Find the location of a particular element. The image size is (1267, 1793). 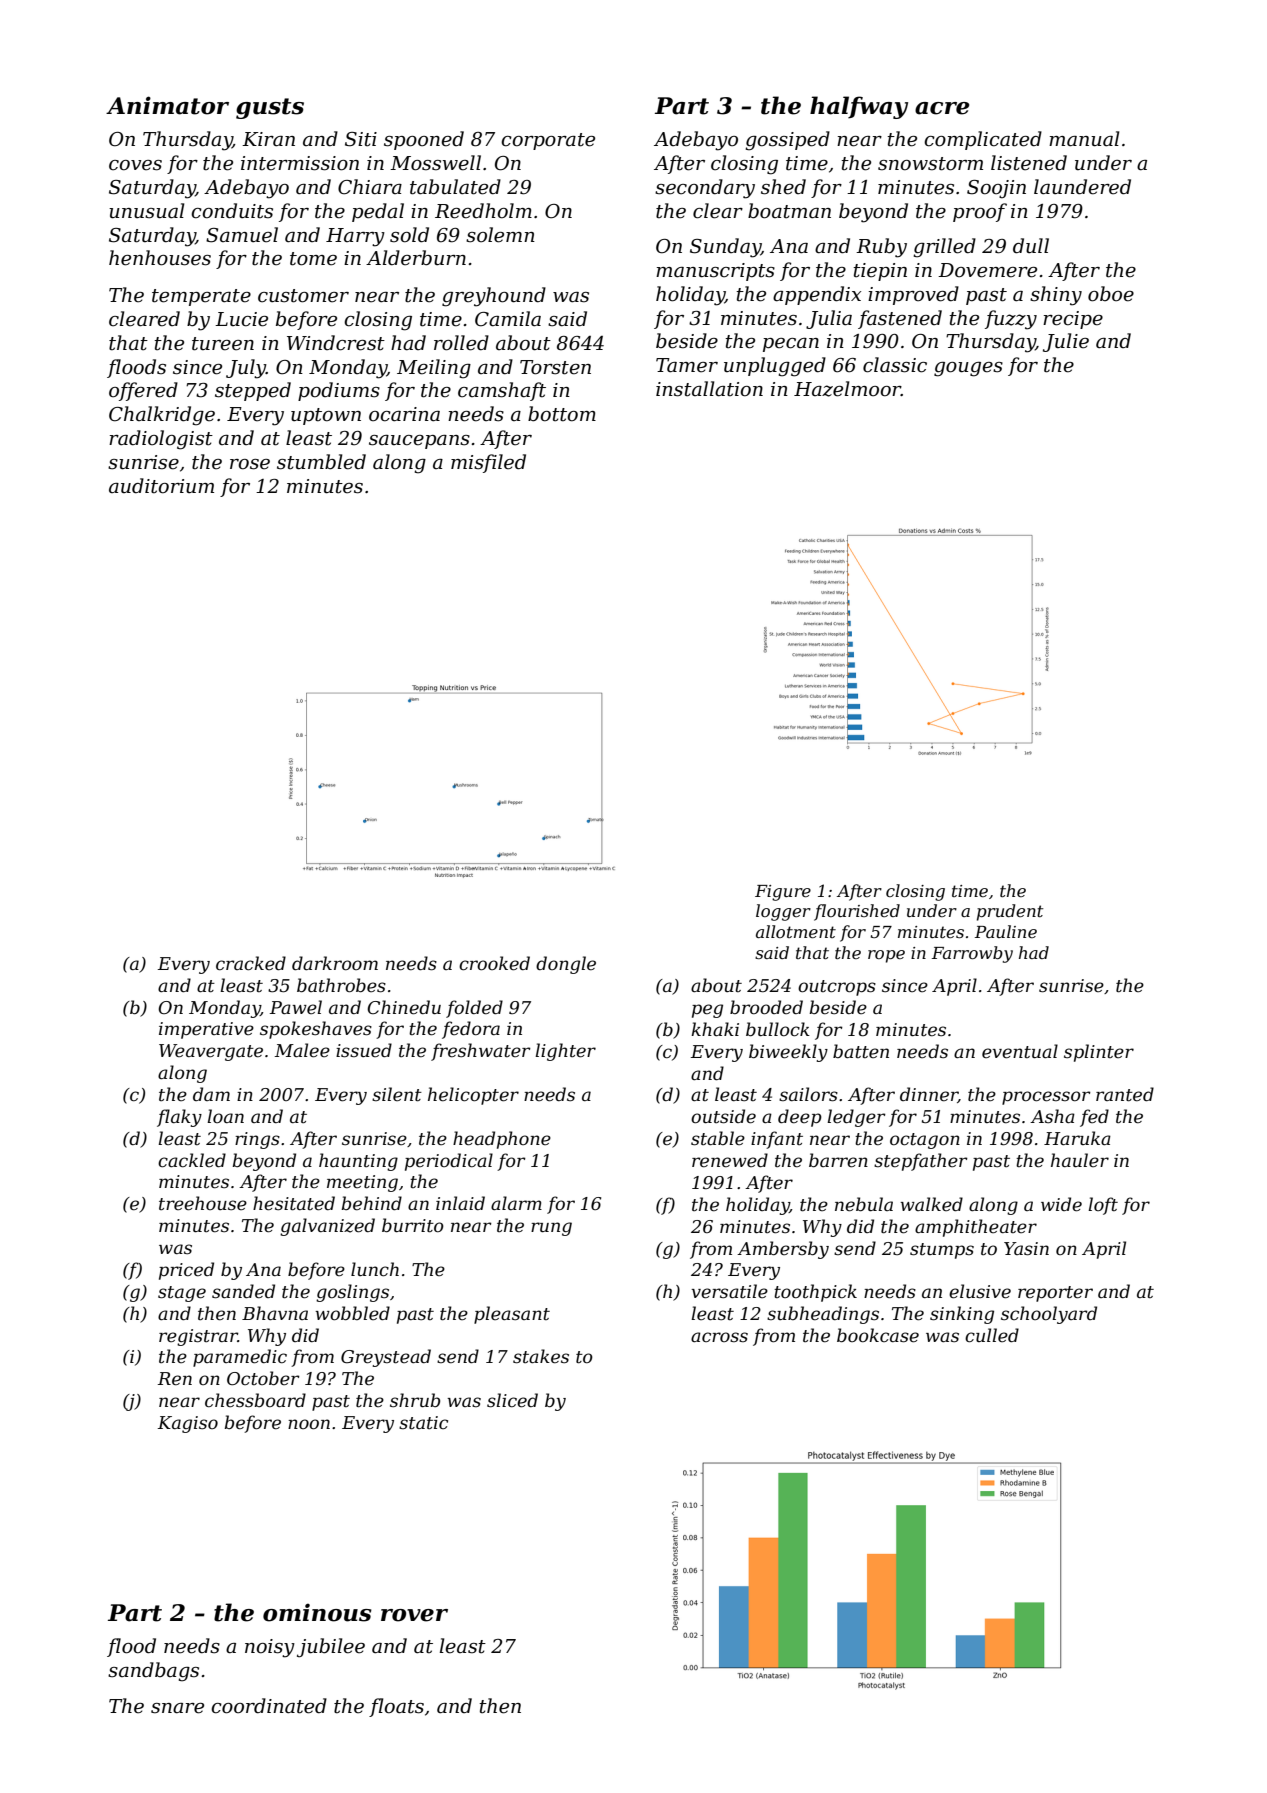

acre is located at coordinates (942, 108).
